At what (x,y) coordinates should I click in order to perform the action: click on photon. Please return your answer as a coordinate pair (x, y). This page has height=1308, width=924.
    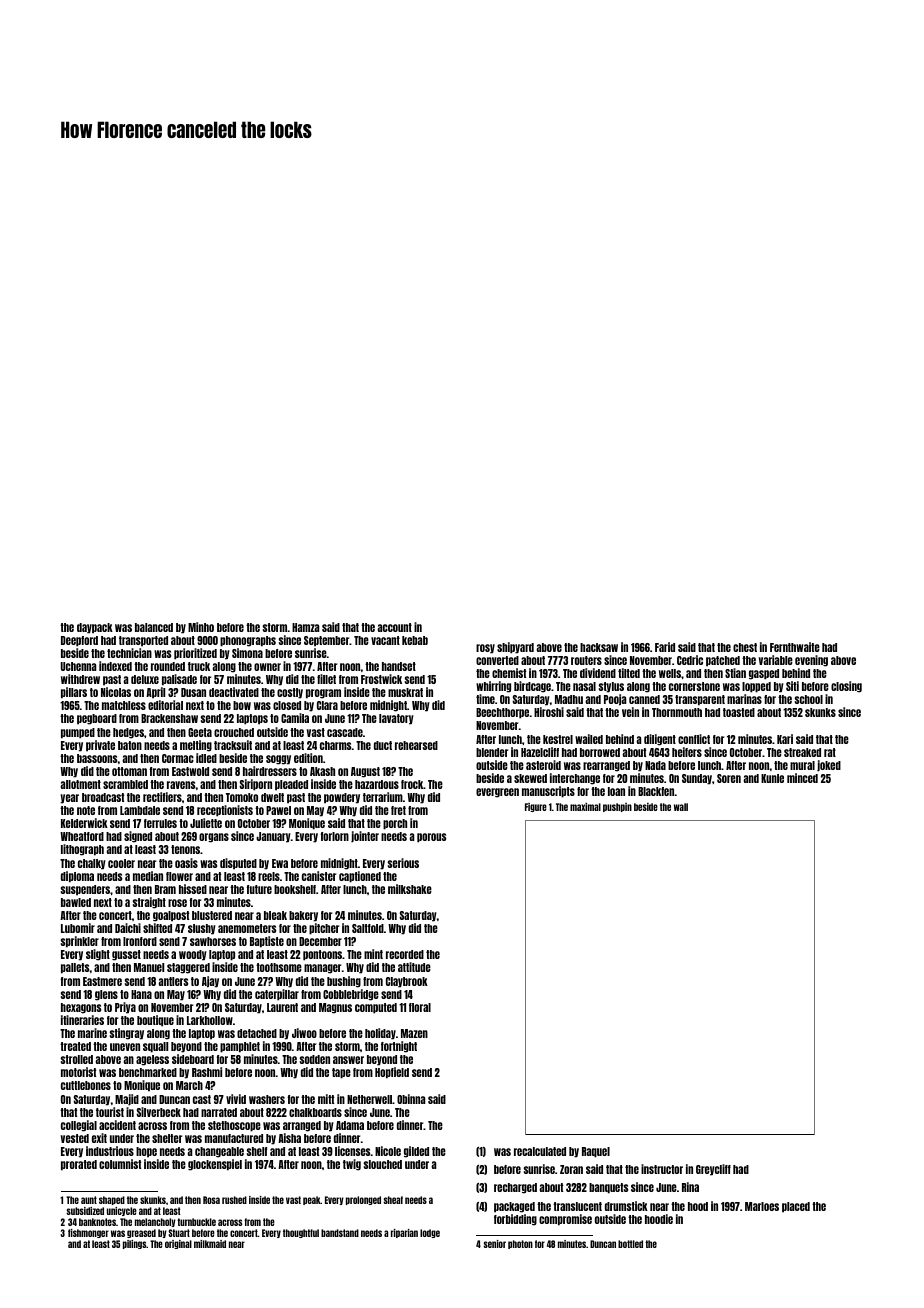
    Looking at the image, I should click on (520, 1244).
